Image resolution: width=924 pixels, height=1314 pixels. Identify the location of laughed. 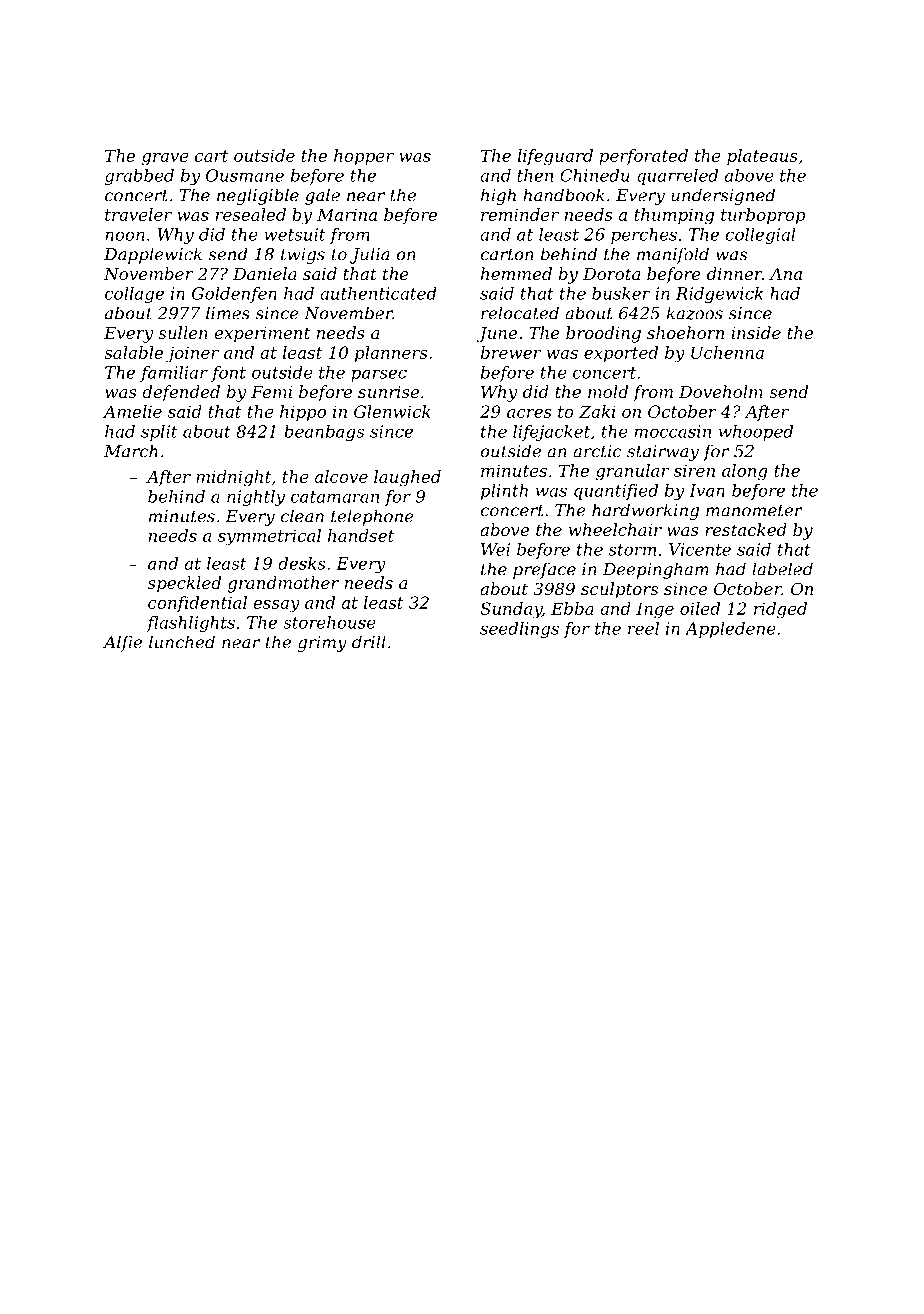
(407, 478).
